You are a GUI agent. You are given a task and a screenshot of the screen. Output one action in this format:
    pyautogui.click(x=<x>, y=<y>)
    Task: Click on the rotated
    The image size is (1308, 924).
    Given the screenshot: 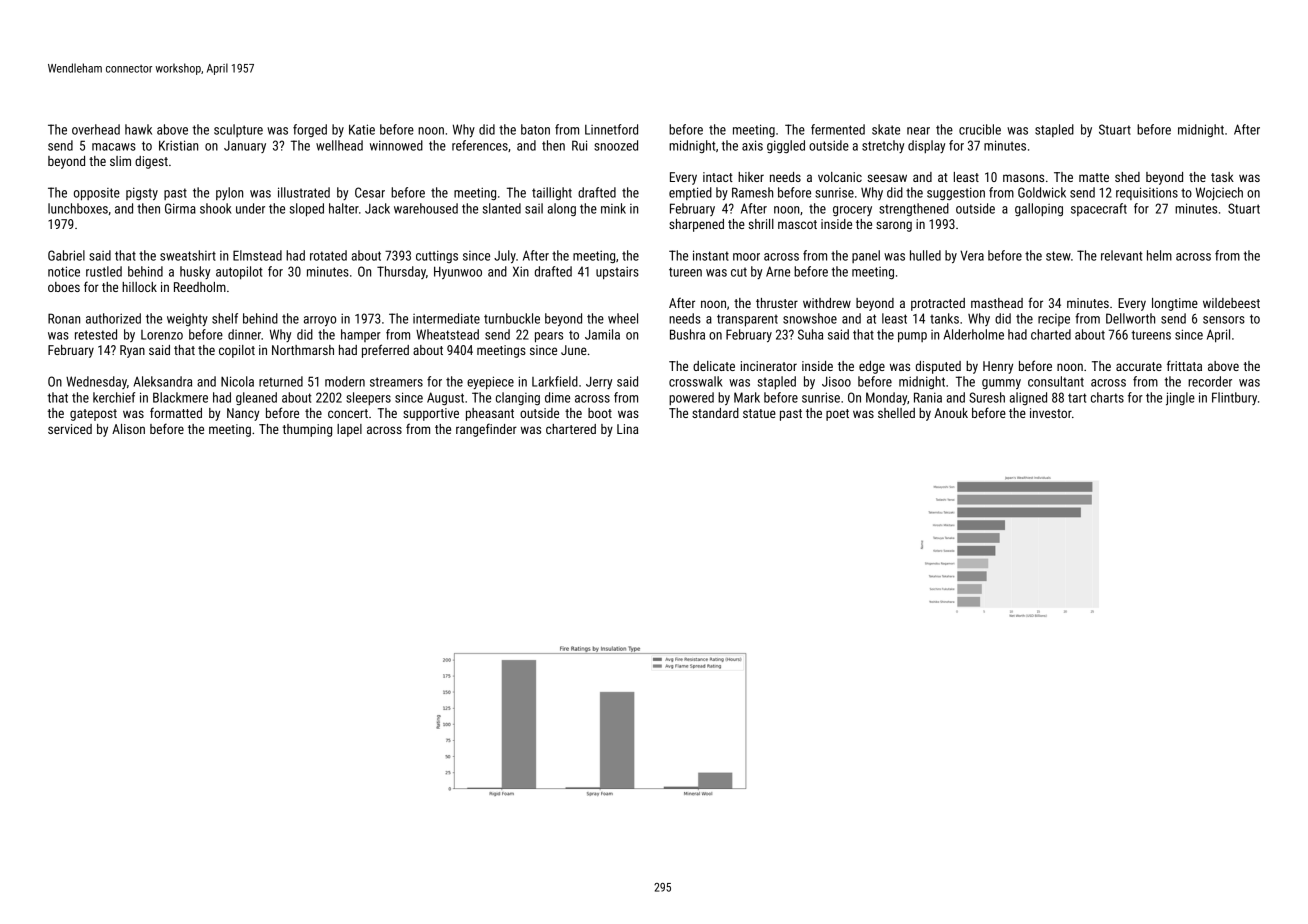 What is the action you would take?
    pyautogui.click(x=328, y=255)
